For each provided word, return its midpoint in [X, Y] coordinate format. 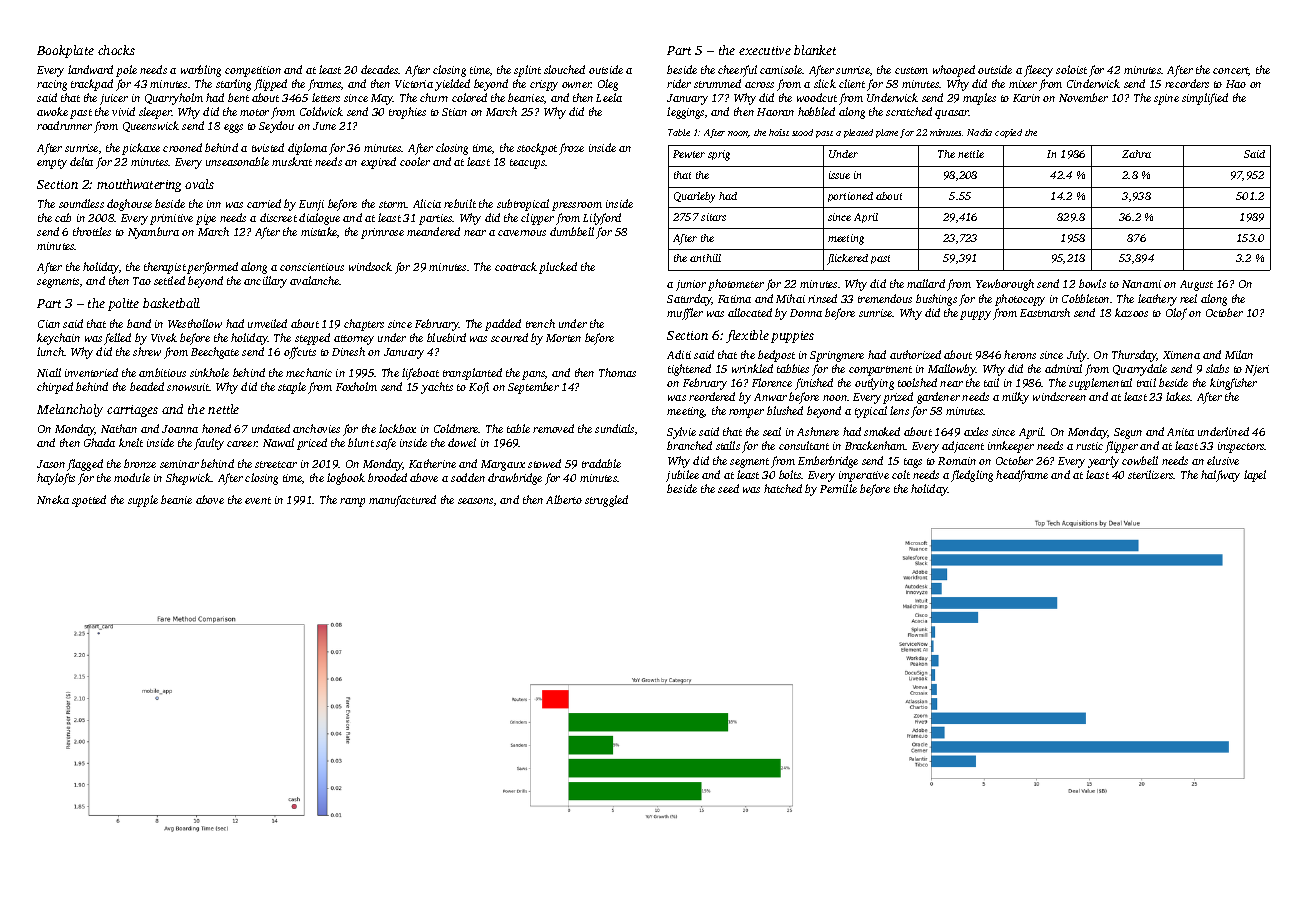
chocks [116, 50]
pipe [206, 219]
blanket [815, 50]
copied [1008, 133]
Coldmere [456, 428]
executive [765, 50]
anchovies [316, 428]
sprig [719, 155]
